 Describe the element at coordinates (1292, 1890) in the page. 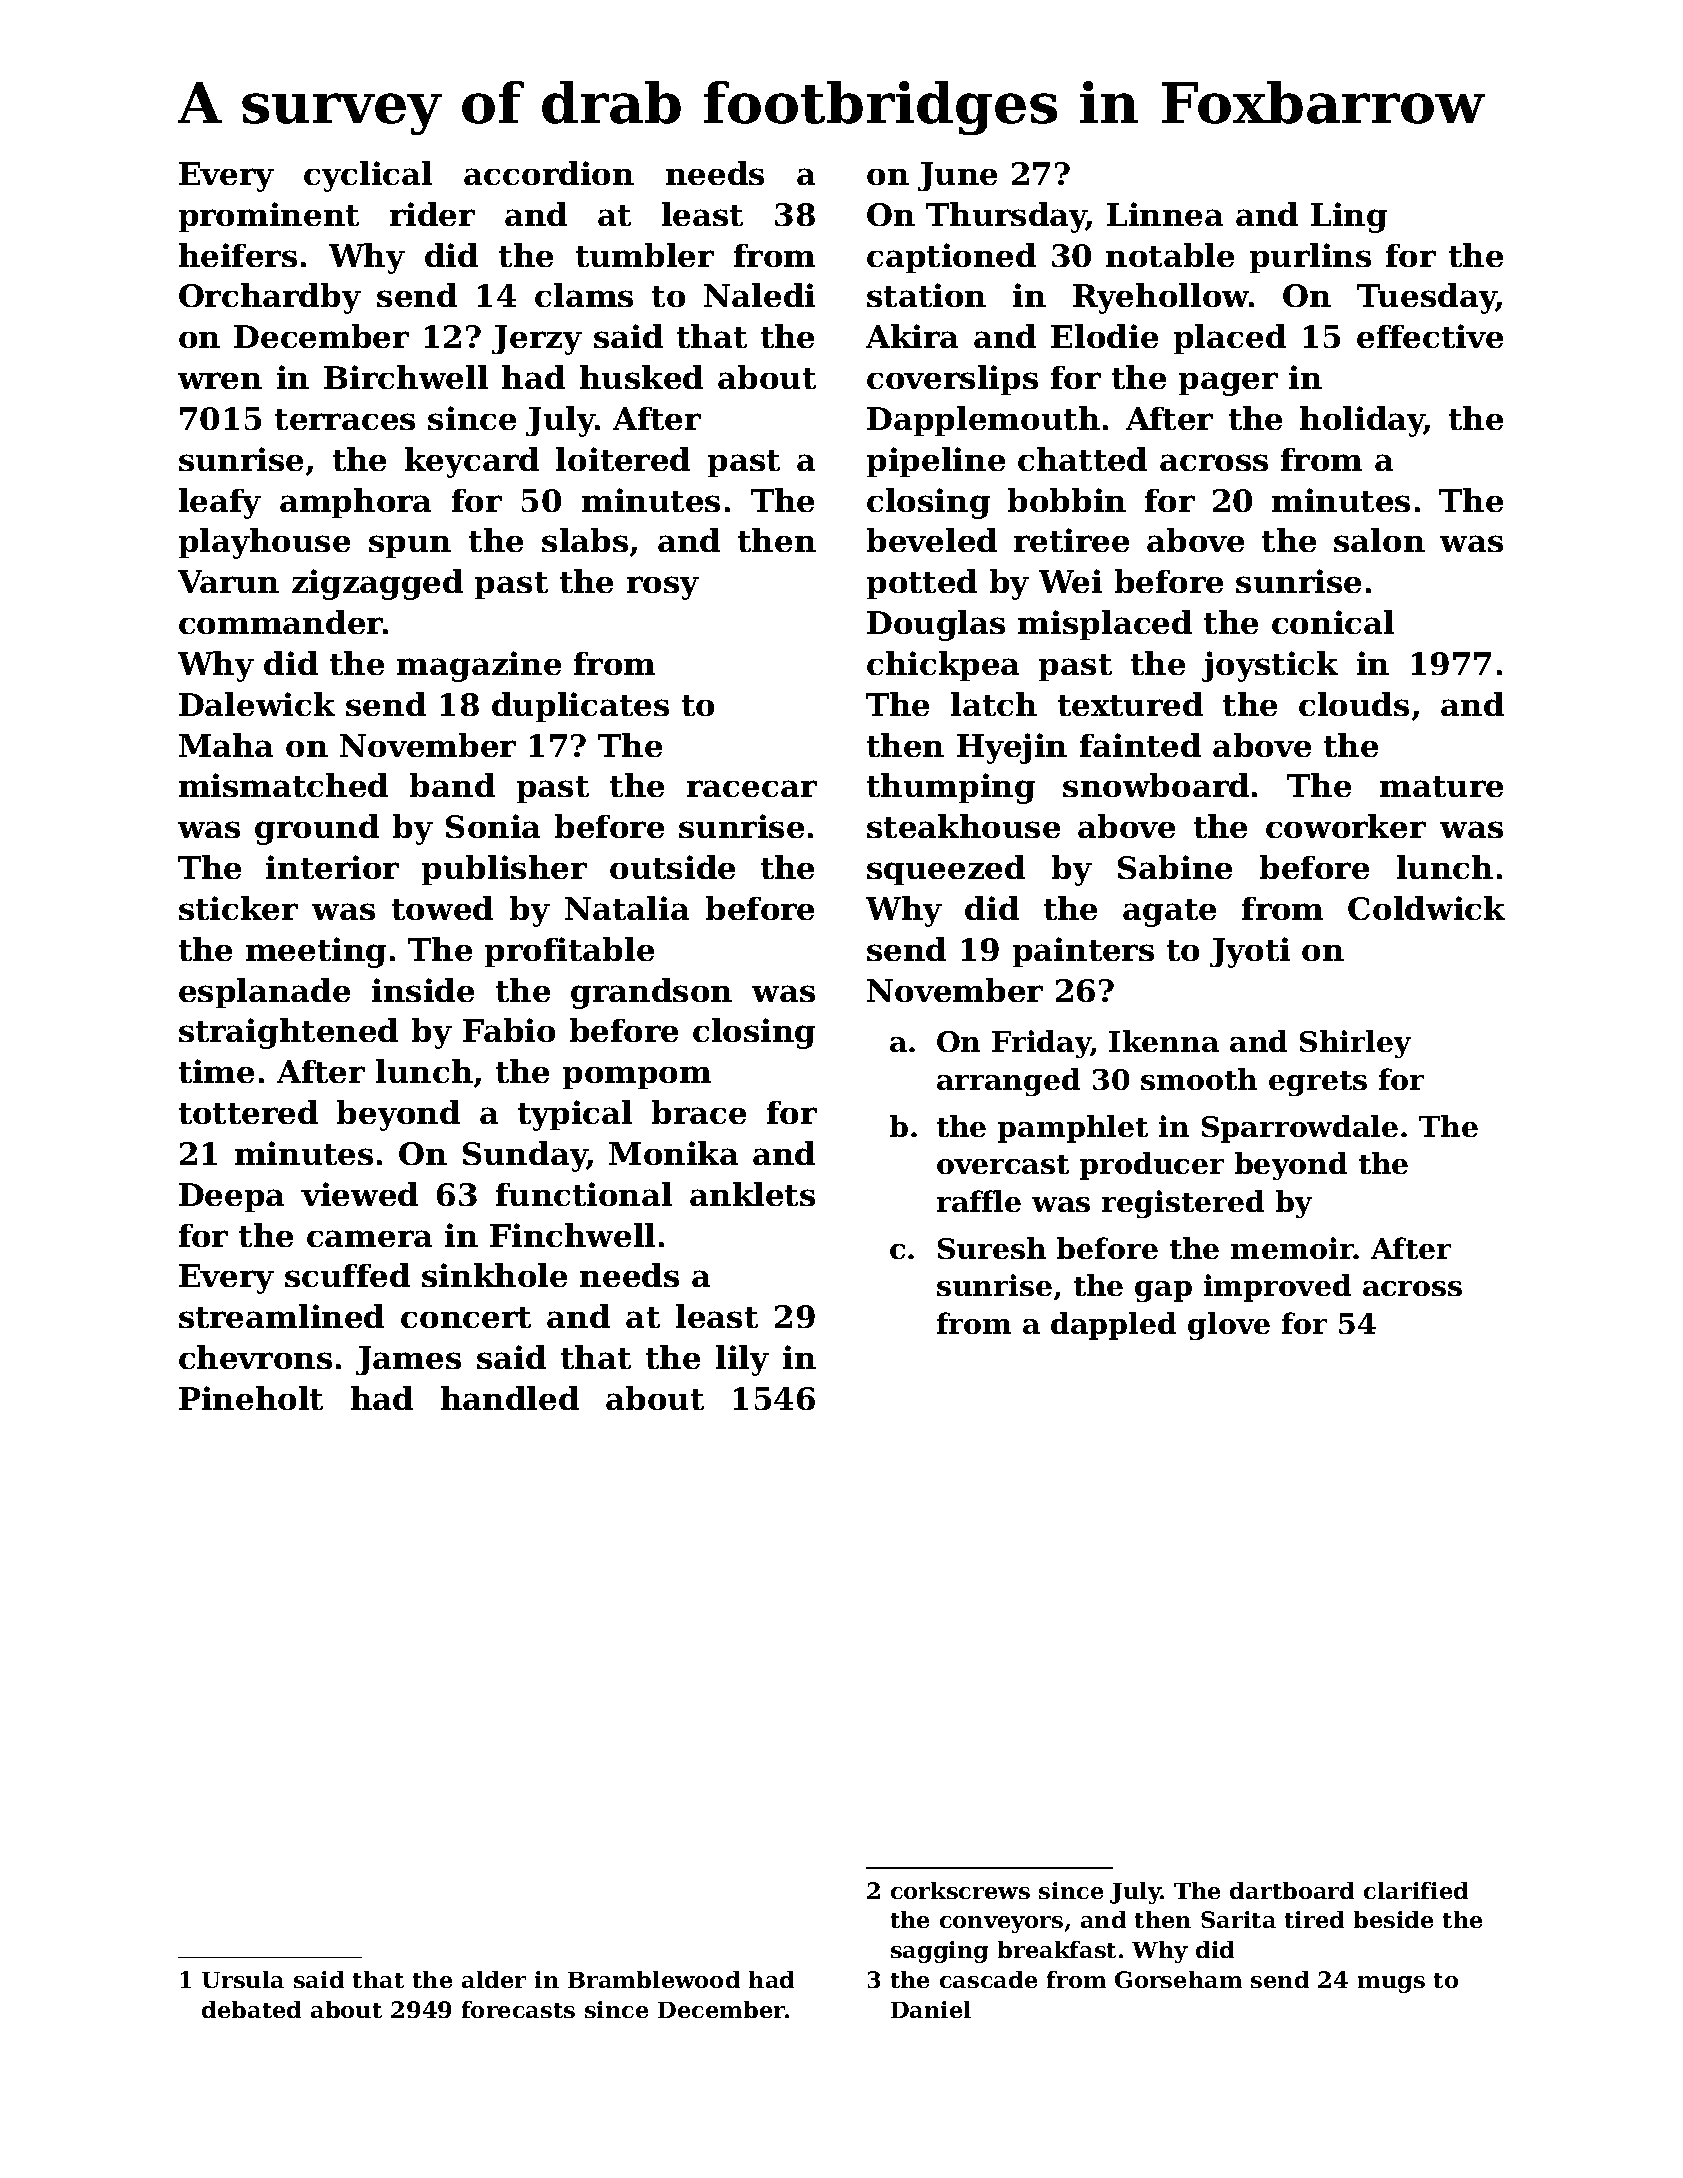

I see `dartboard` at that location.
